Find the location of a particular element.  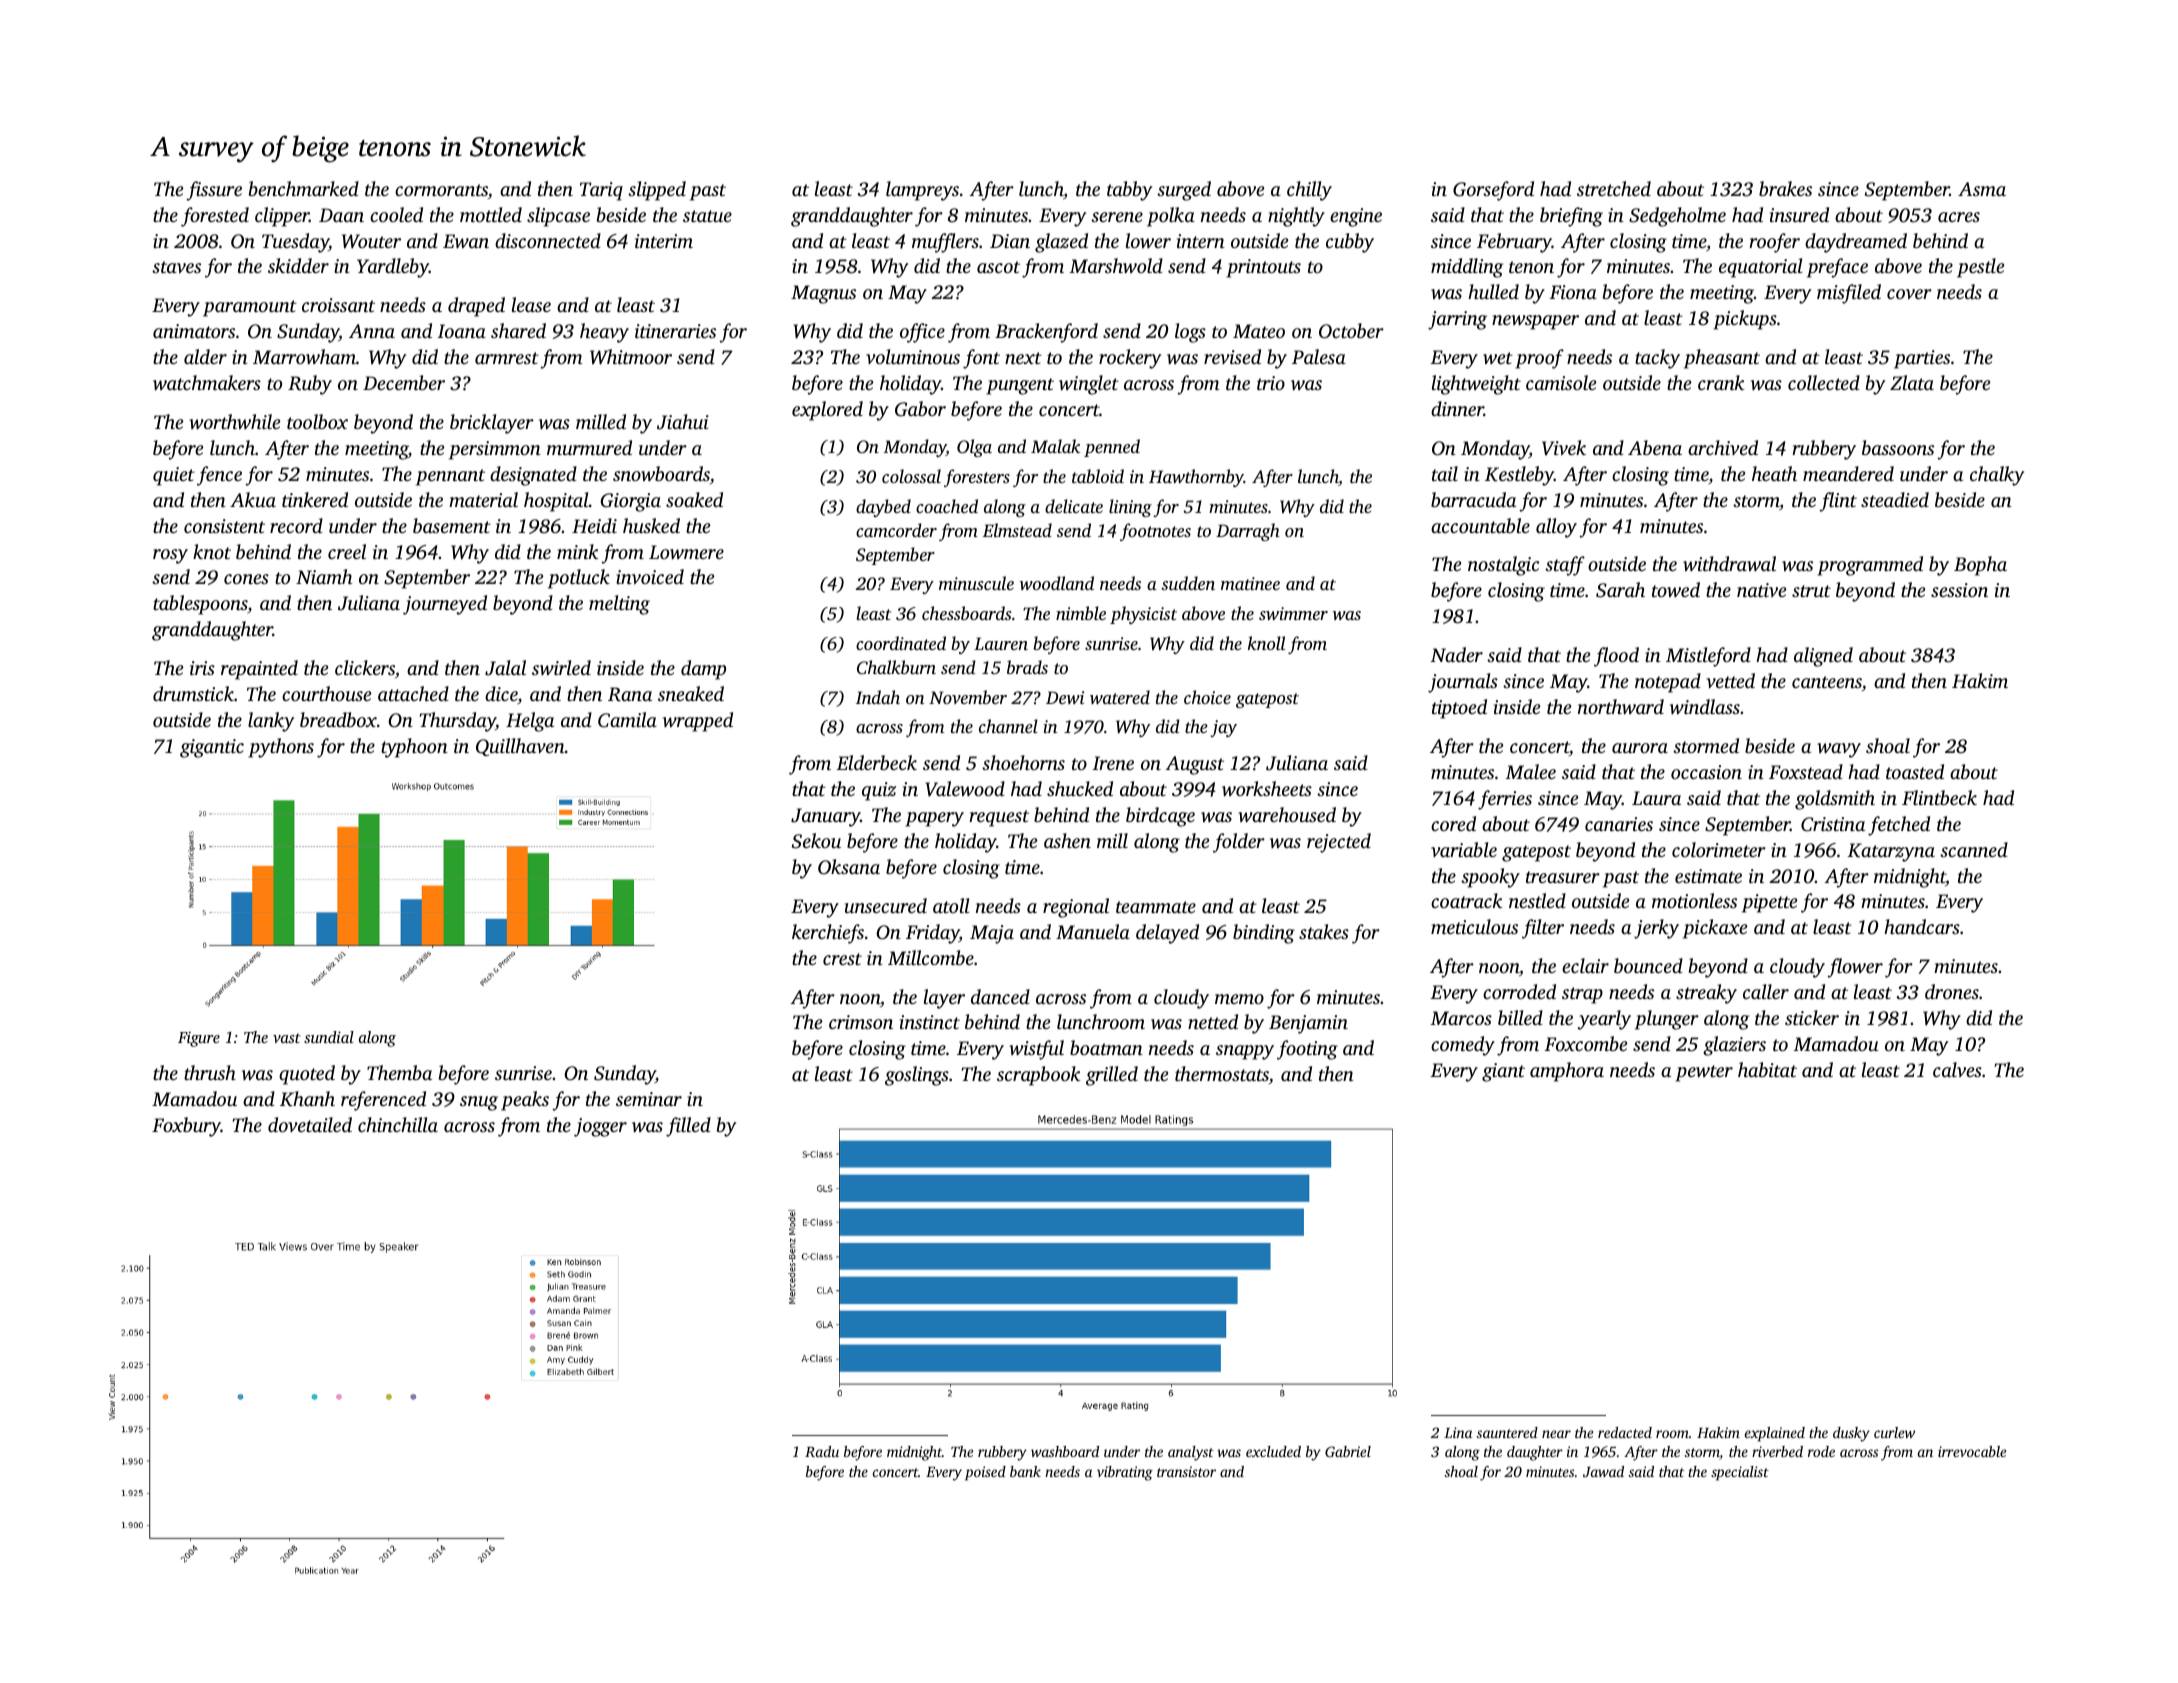

aligned is located at coordinates (1823, 657).
